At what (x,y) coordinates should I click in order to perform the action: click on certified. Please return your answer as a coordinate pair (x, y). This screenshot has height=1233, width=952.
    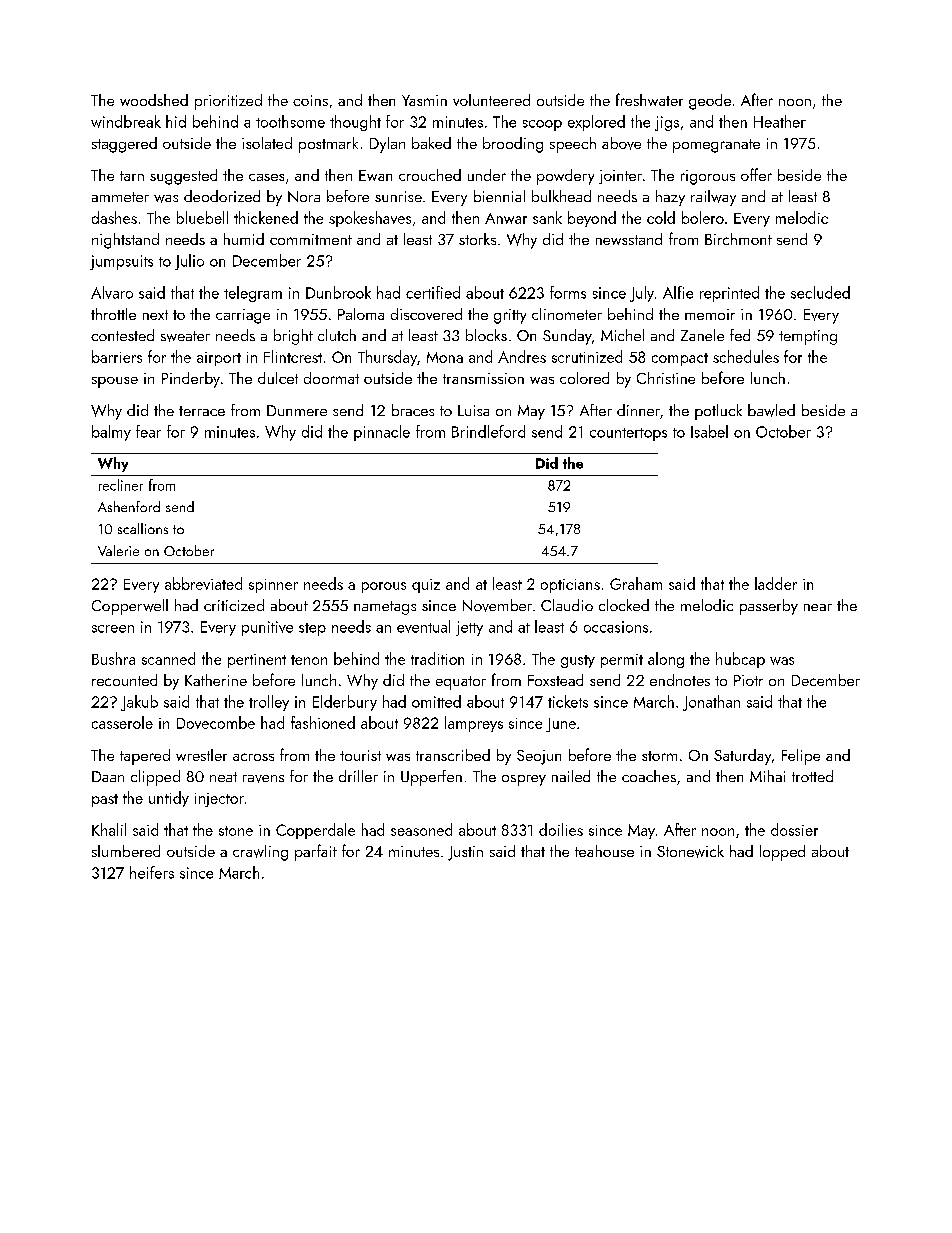
    Looking at the image, I should click on (433, 292).
